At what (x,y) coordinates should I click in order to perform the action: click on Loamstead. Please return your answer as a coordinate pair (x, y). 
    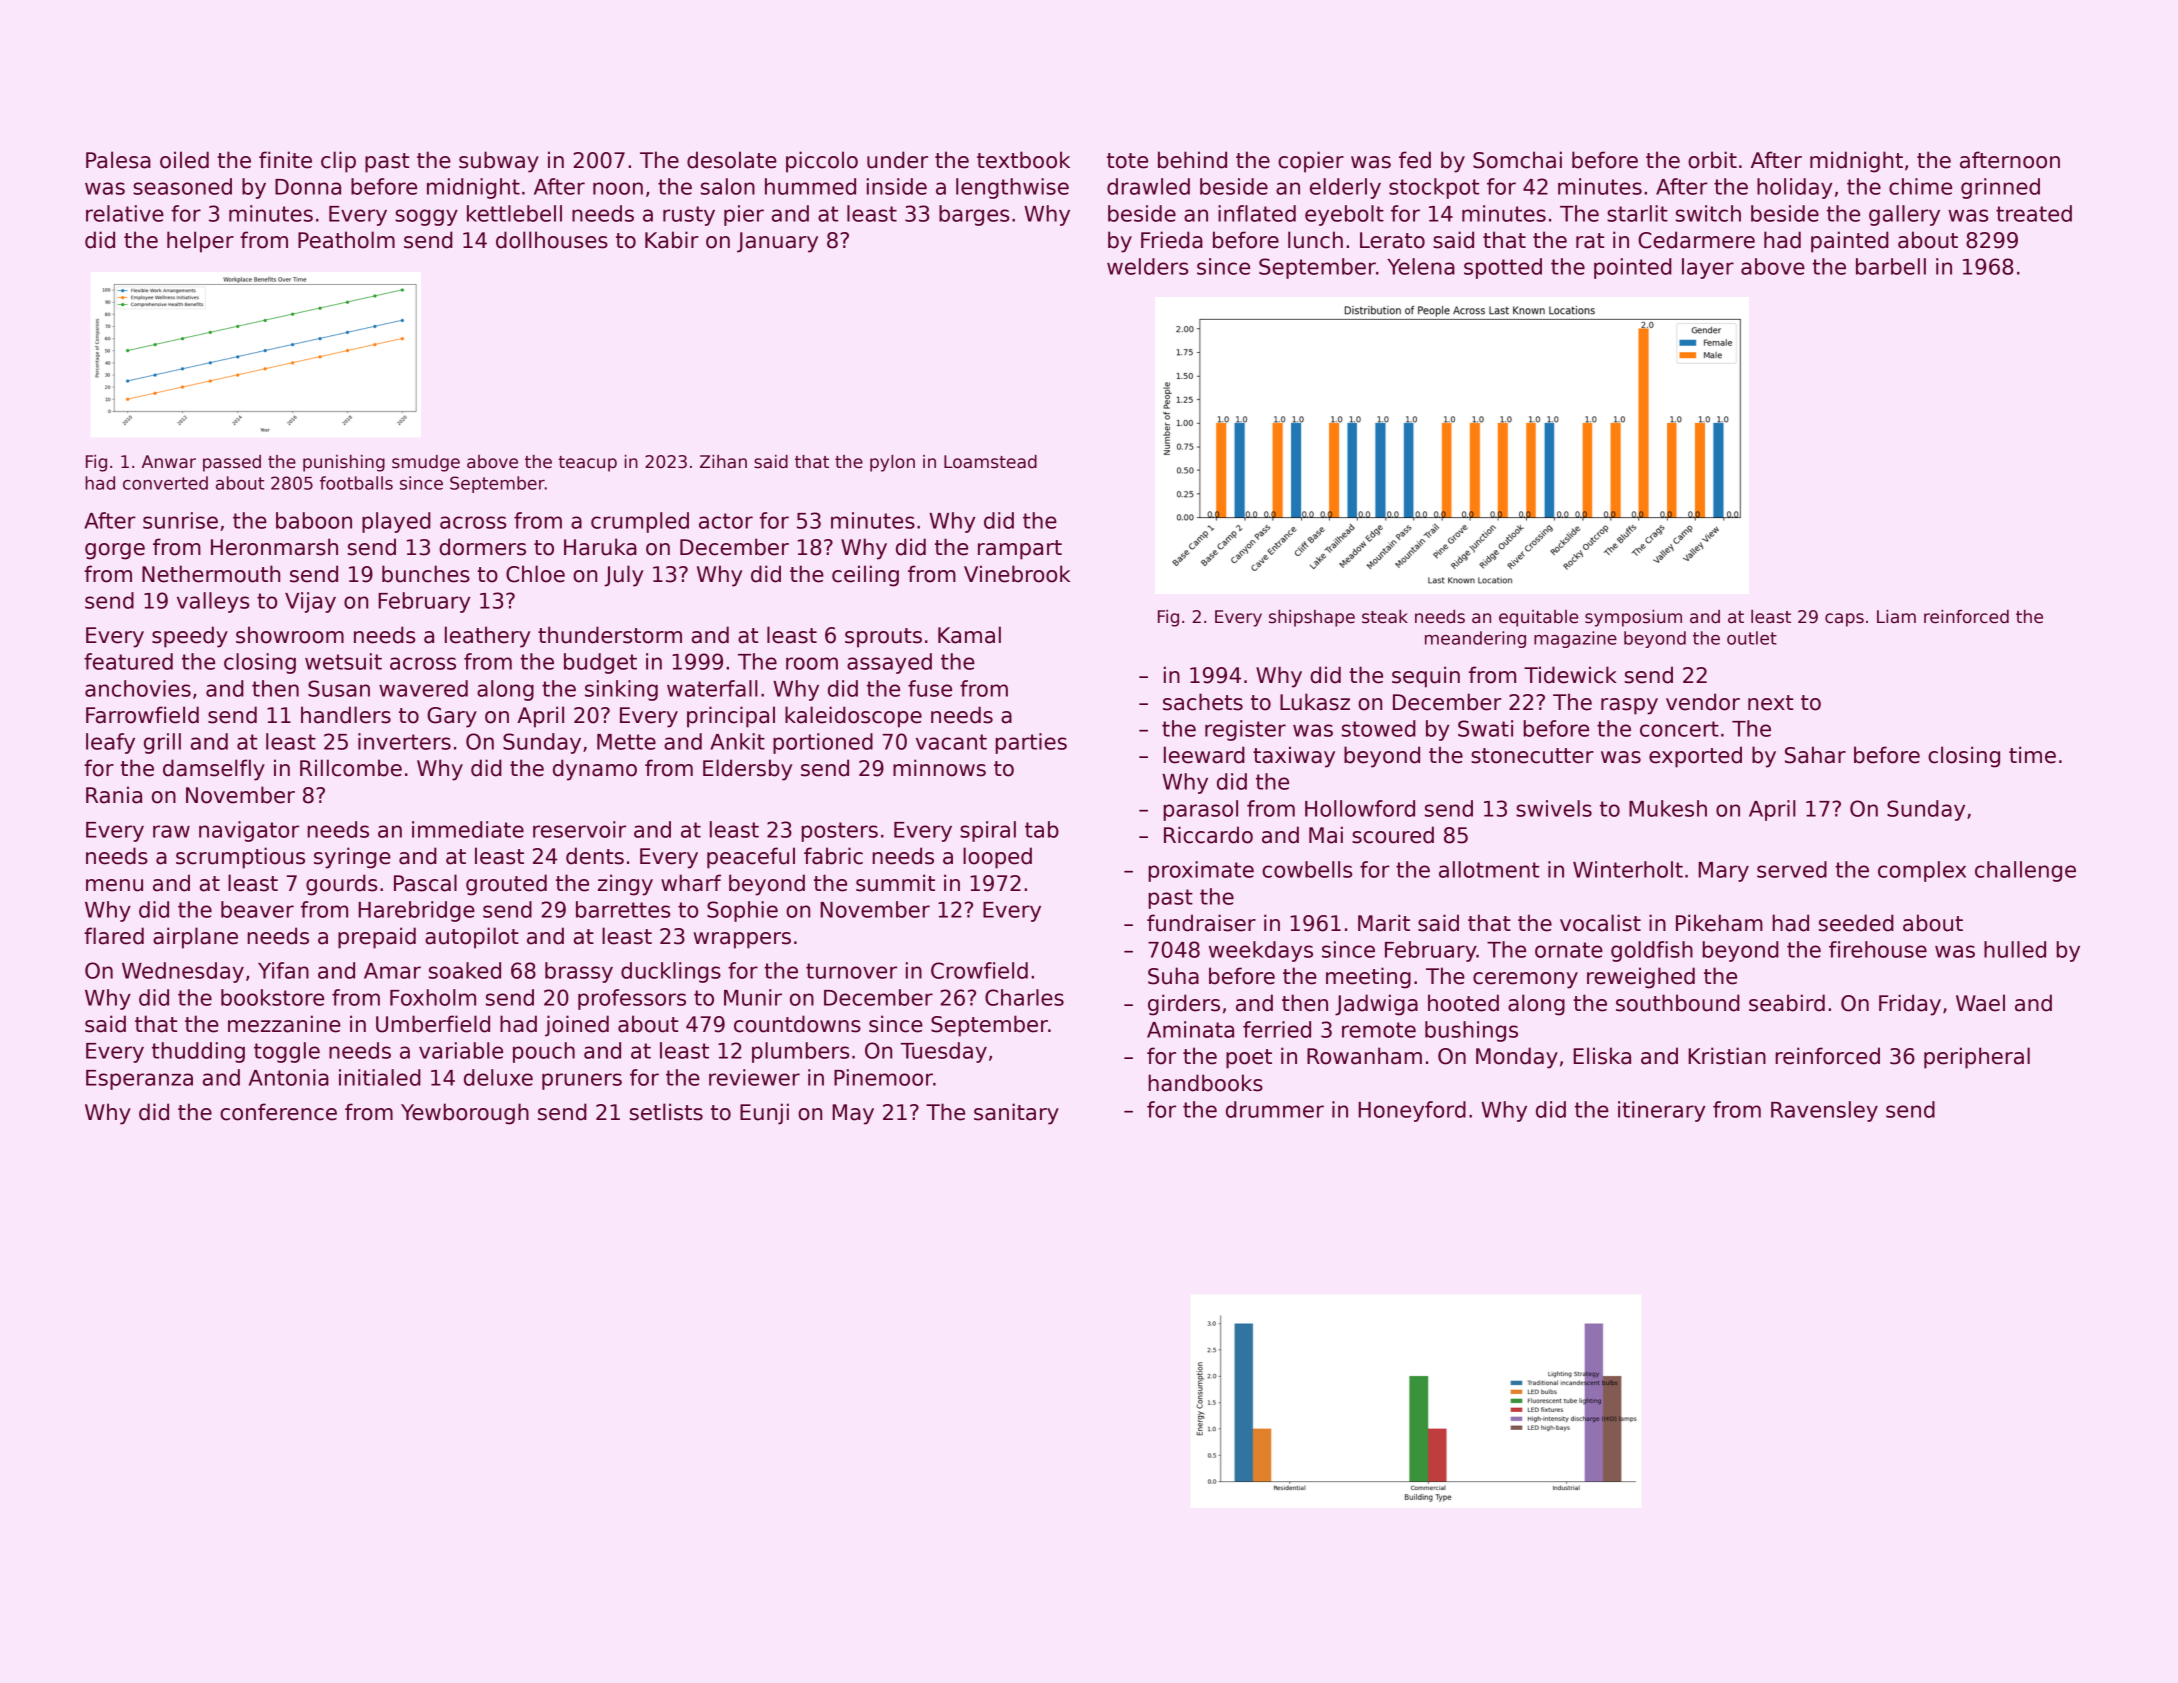
    Looking at the image, I should click on (990, 462).
